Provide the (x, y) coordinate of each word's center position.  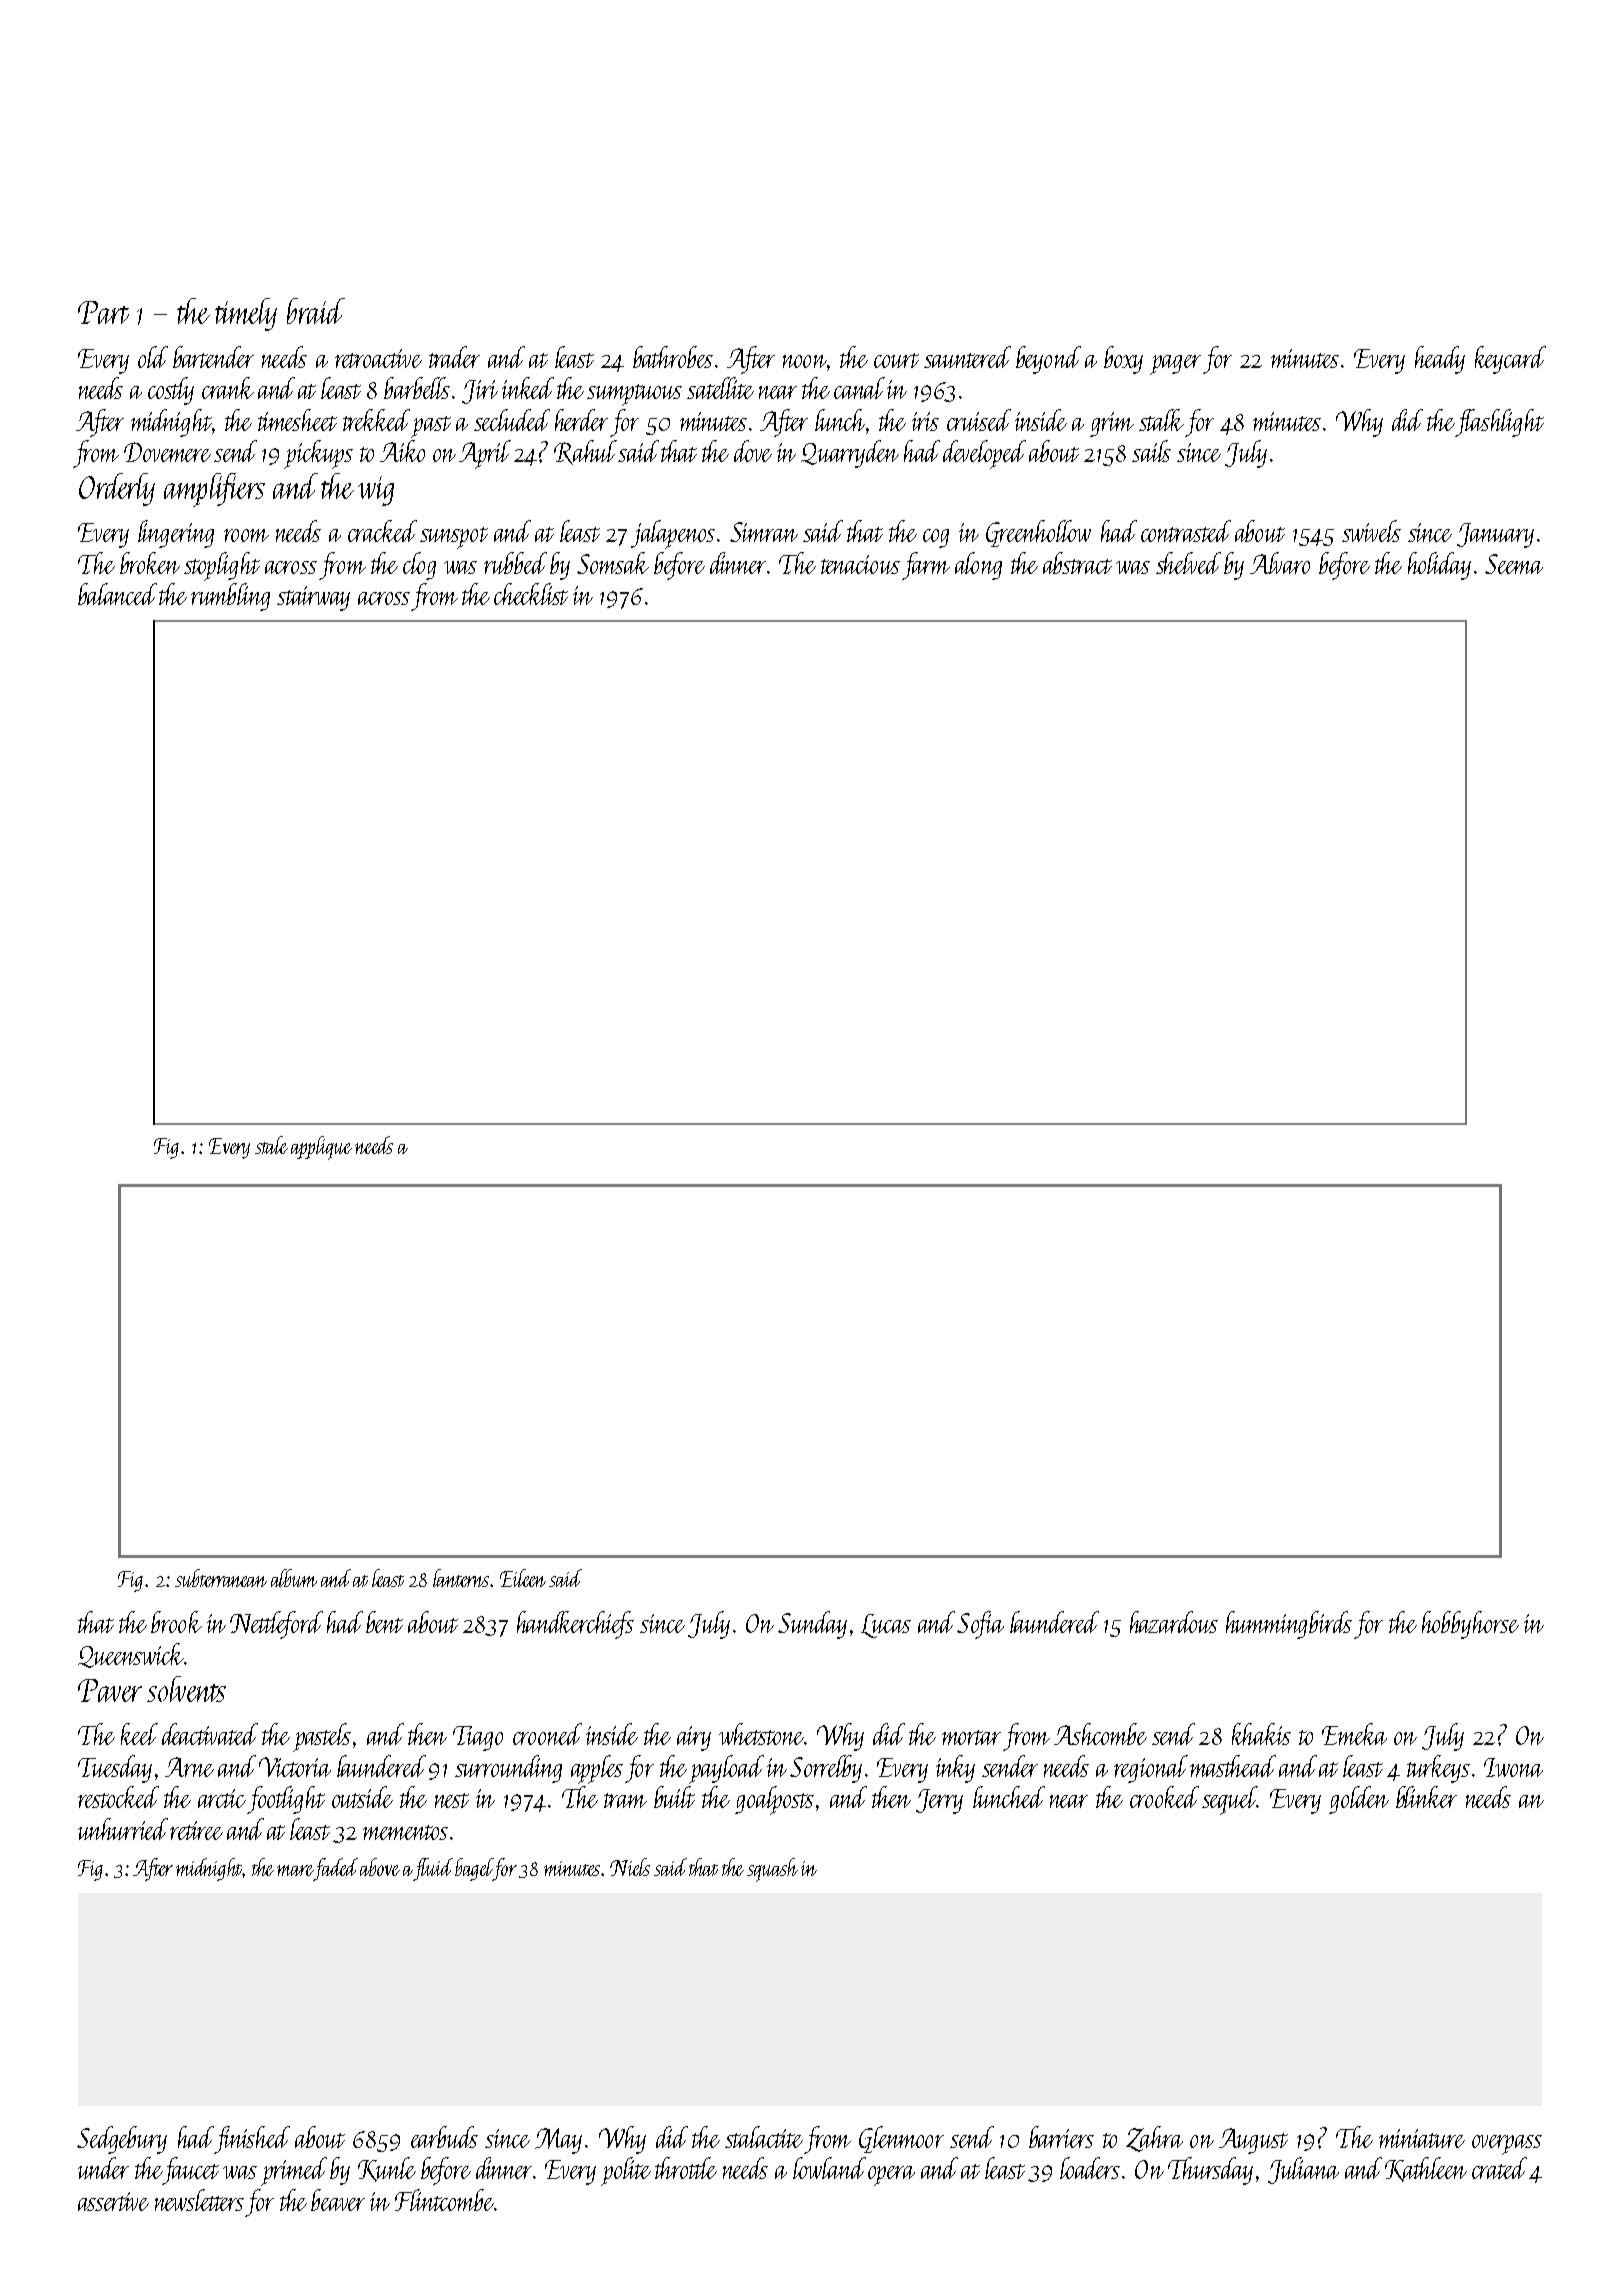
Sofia (980, 1625)
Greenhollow (1038, 533)
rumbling (230, 597)
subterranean (221, 1578)
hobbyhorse (1470, 1625)
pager (1175, 365)
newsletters (199, 2200)
